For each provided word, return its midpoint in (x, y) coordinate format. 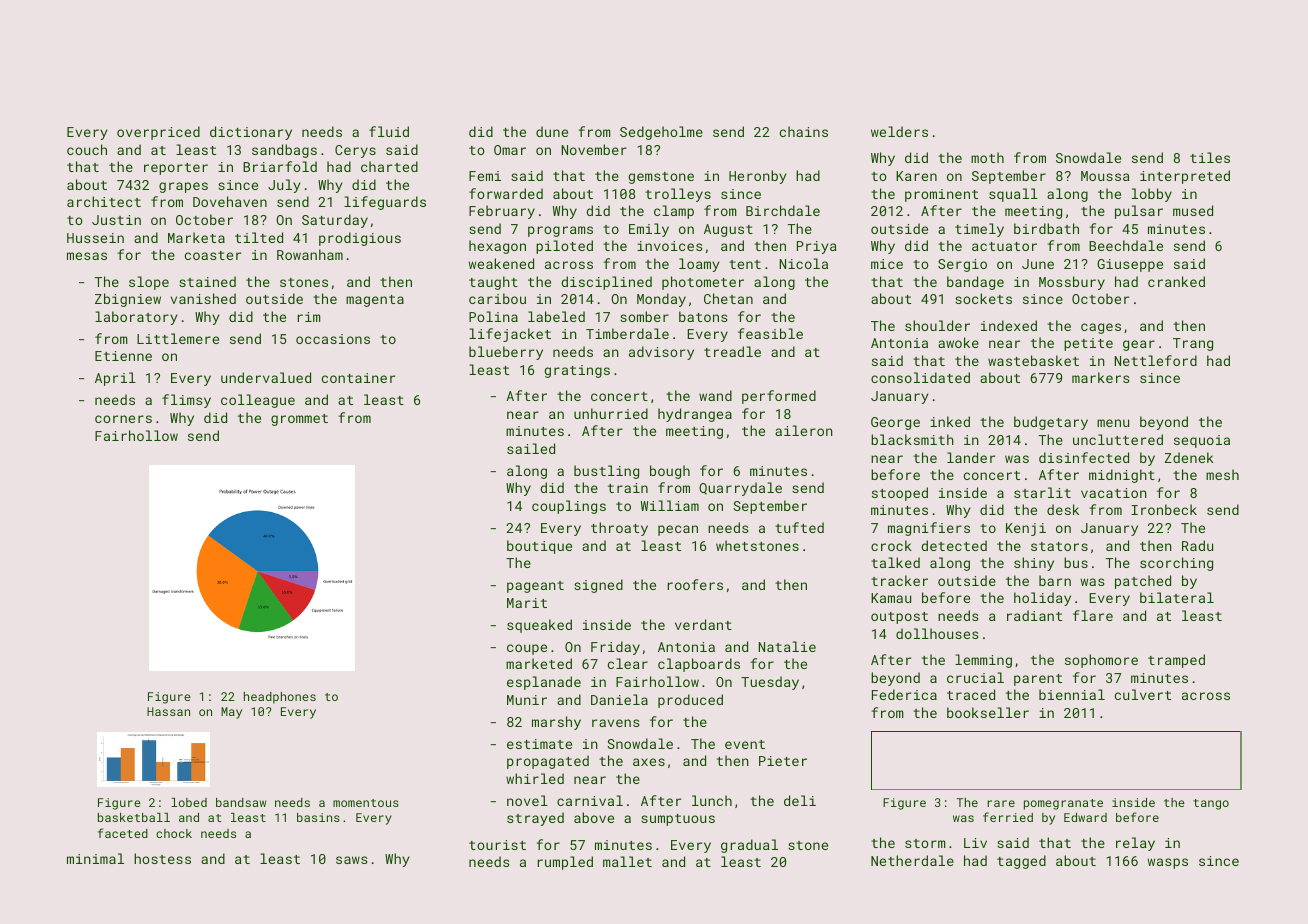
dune (552, 131)
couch (87, 149)
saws (351, 860)
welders (899, 131)
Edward (1085, 817)
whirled (535, 778)
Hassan (168, 711)
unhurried (611, 413)
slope (149, 283)
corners (123, 419)
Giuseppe (1130, 265)
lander (971, 457)
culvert (1143, 694)
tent (745, 264)
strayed (535, 819)
